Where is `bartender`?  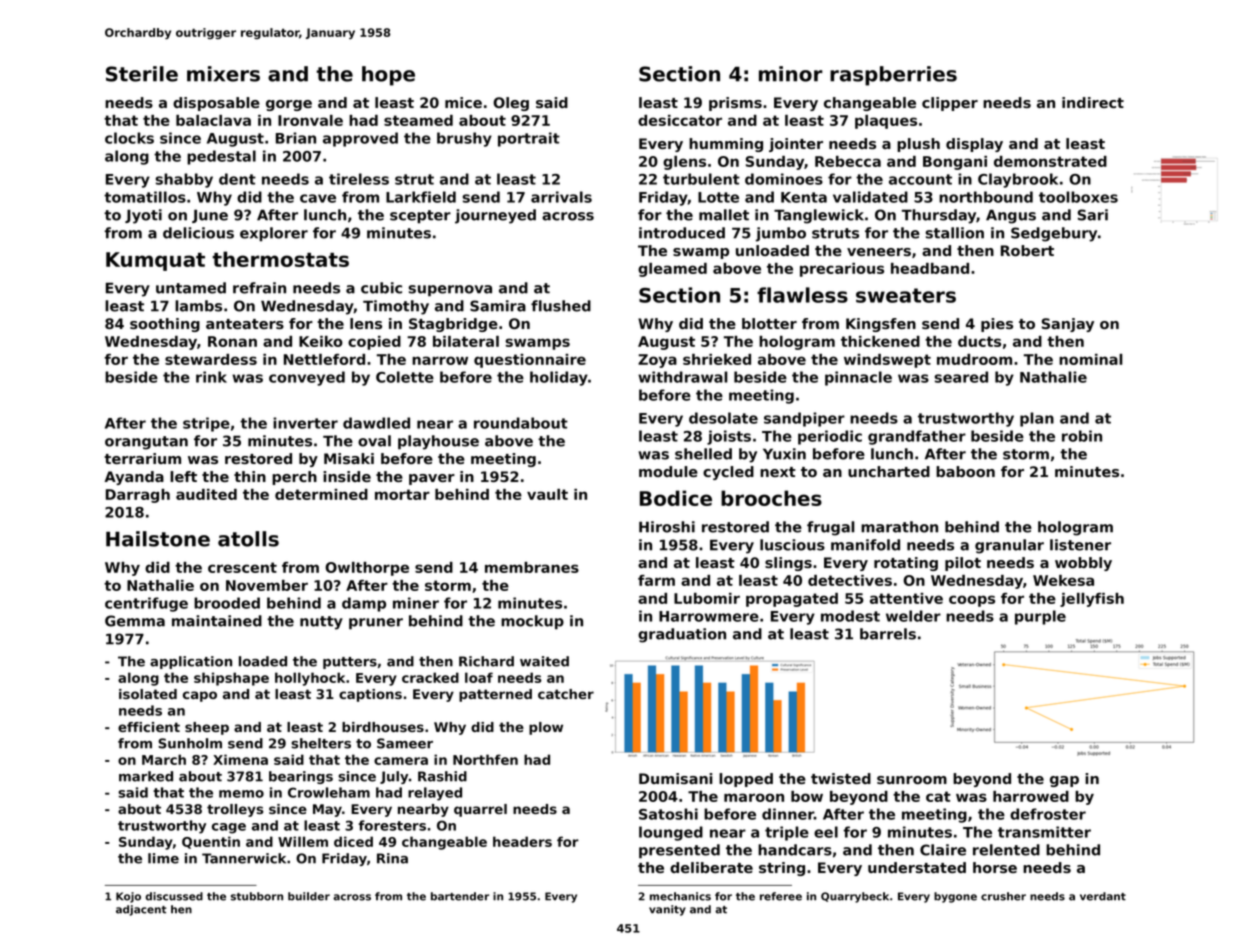 bartender is located at coordinates (460, 896).
